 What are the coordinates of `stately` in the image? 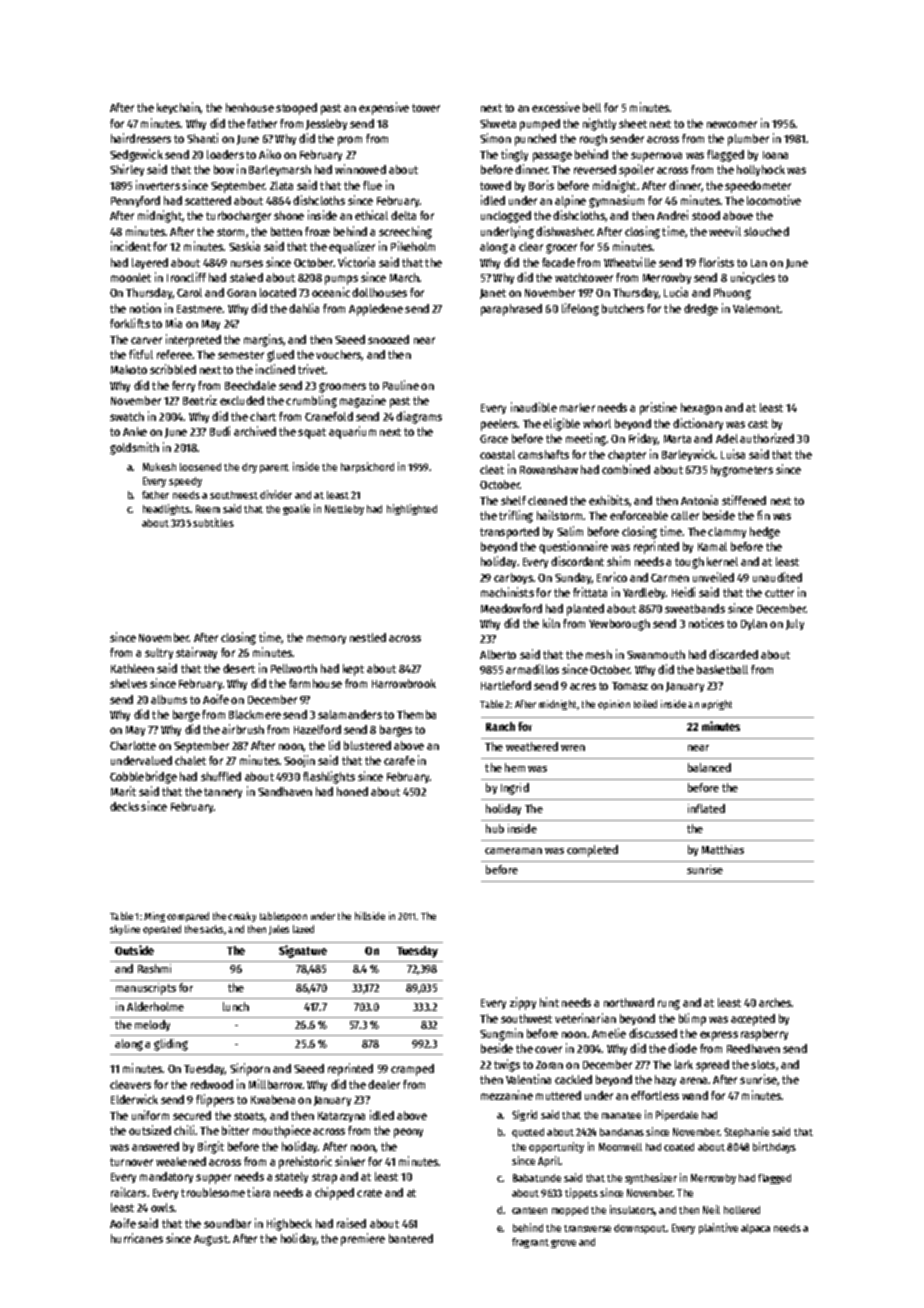 It's located at (291, 1177).
